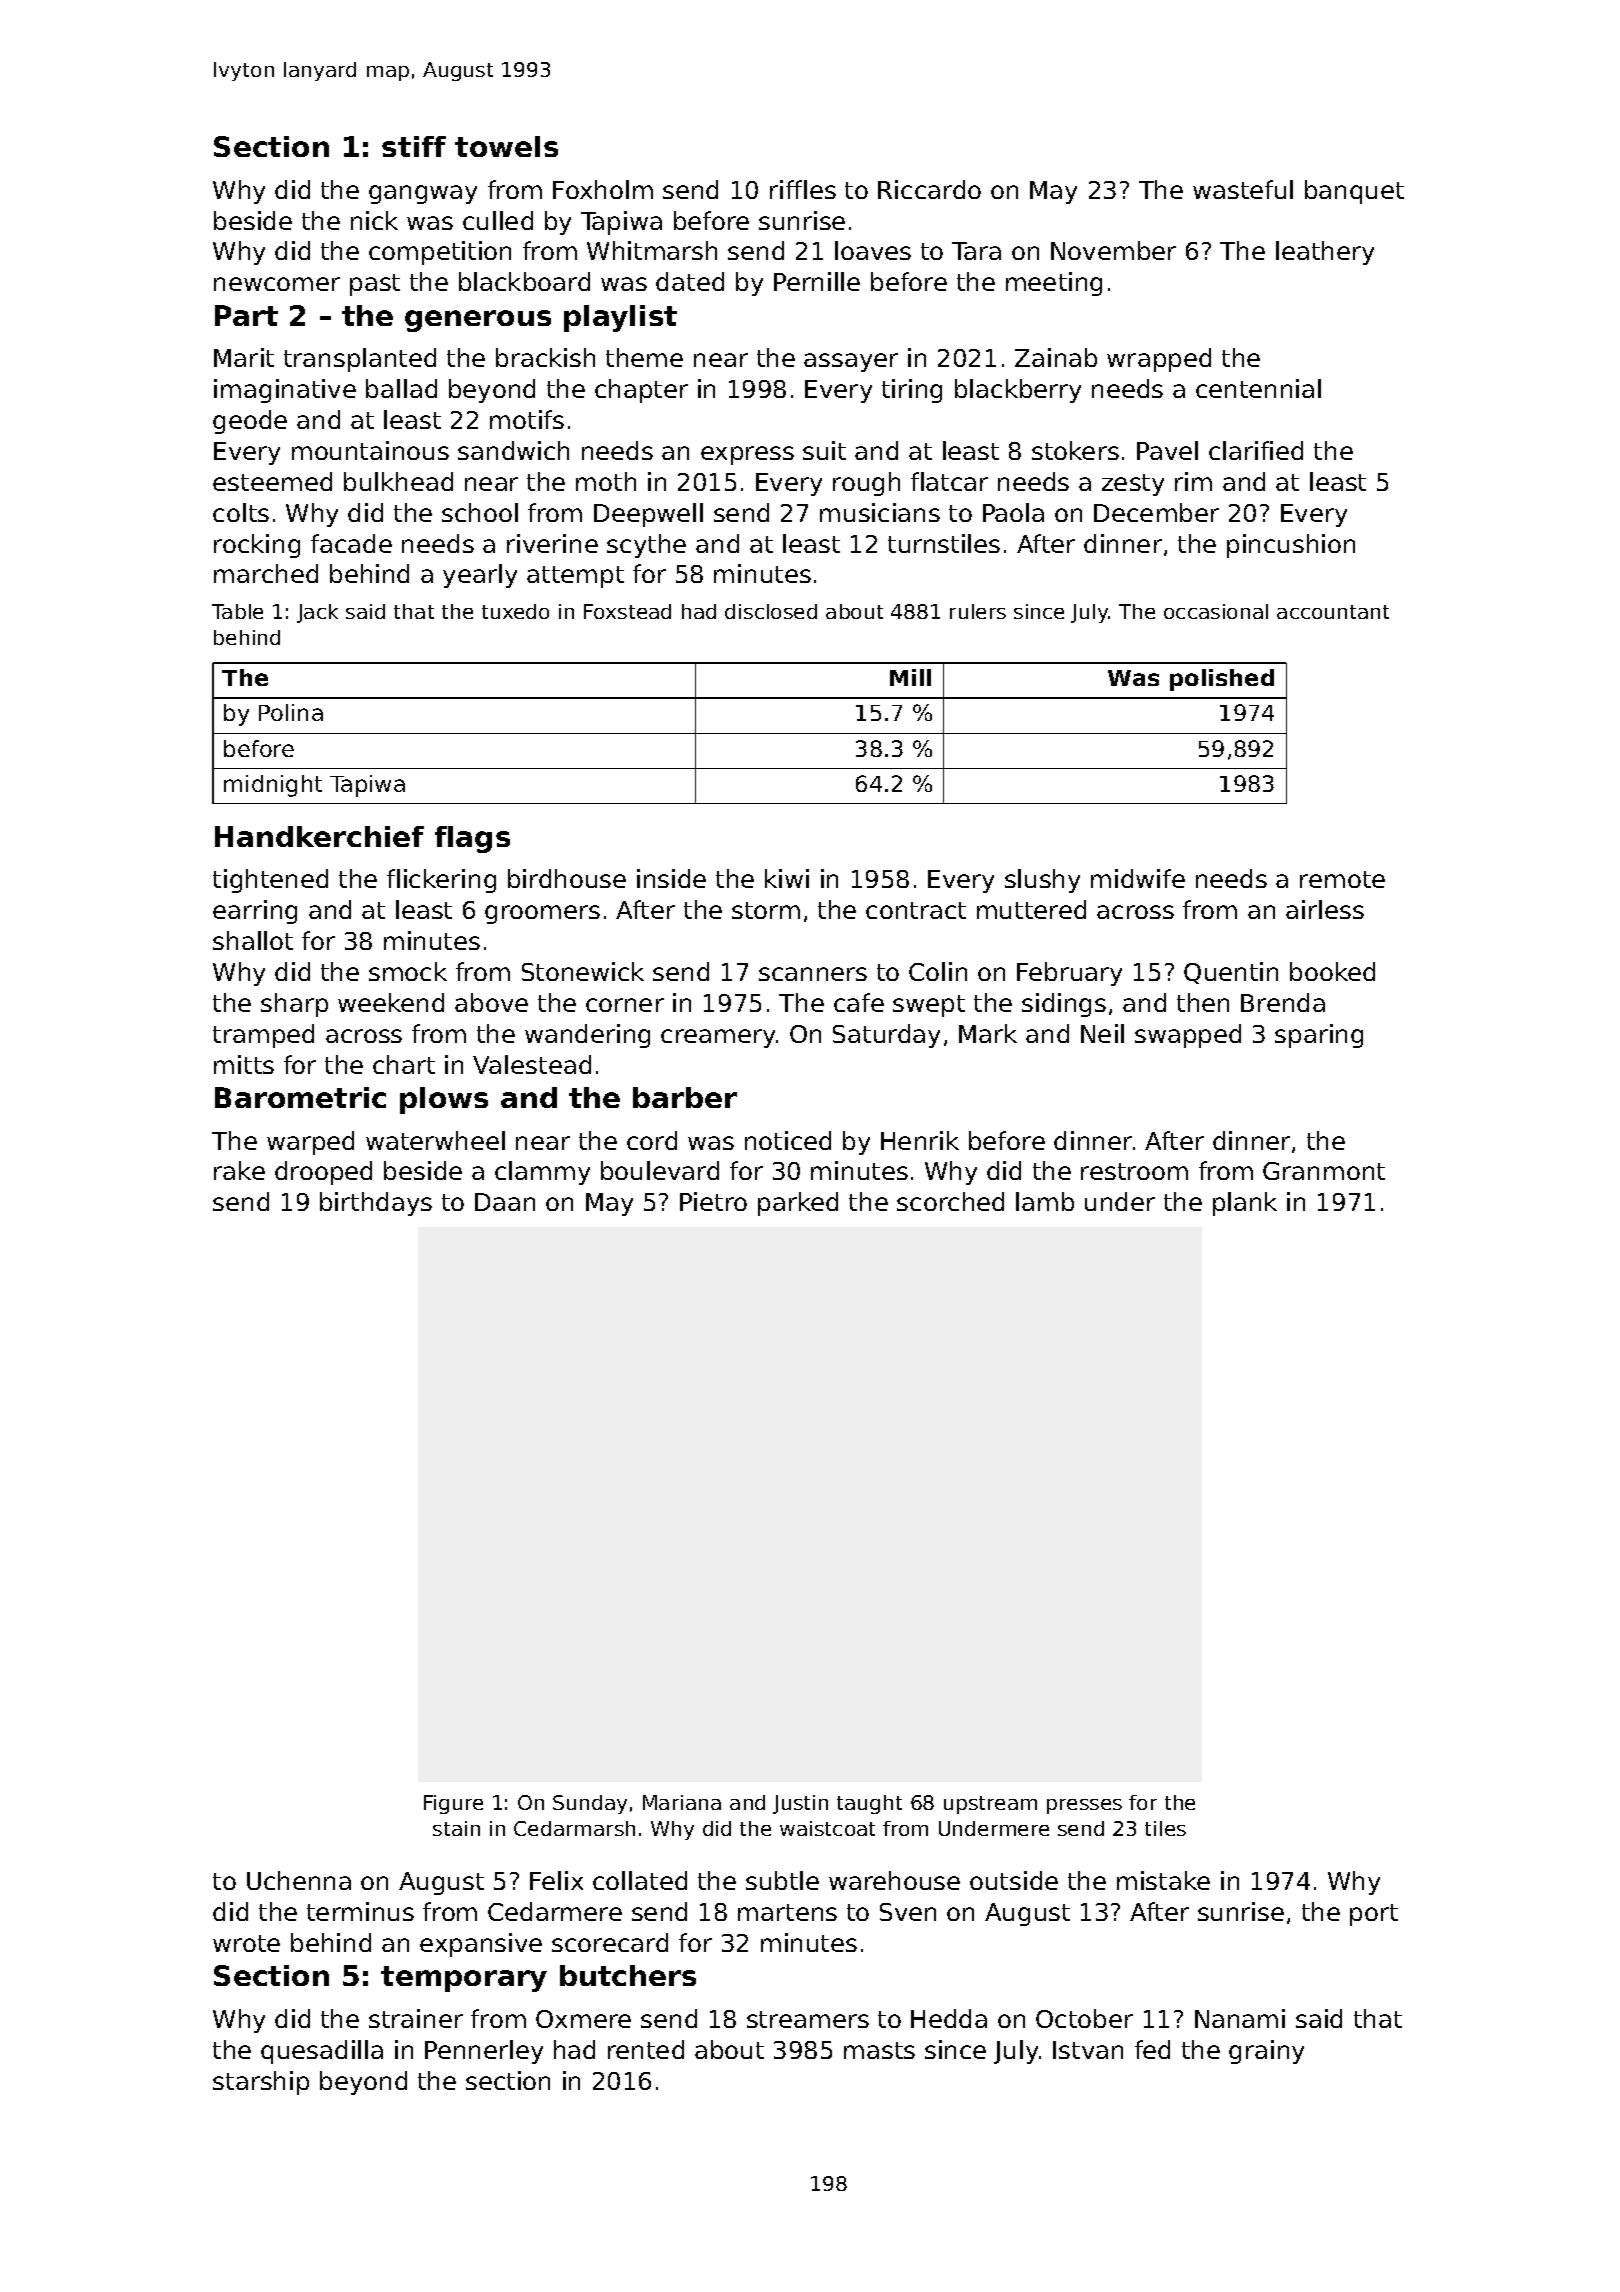  Describe the element at coordinates (910, 677) in the screenshot. I see `Mill` at that location.
